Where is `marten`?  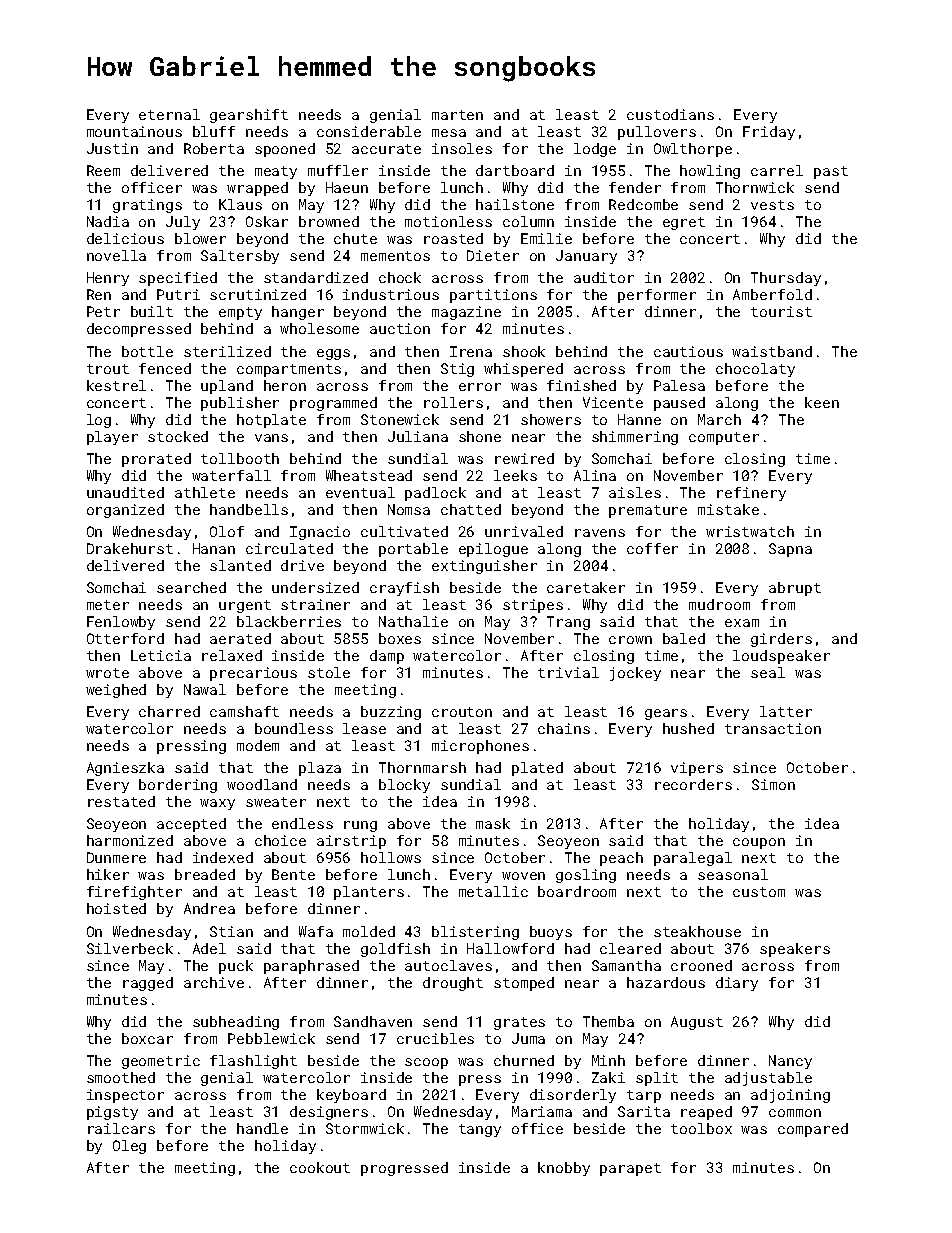 marten is located at coordinates (457, 115).
